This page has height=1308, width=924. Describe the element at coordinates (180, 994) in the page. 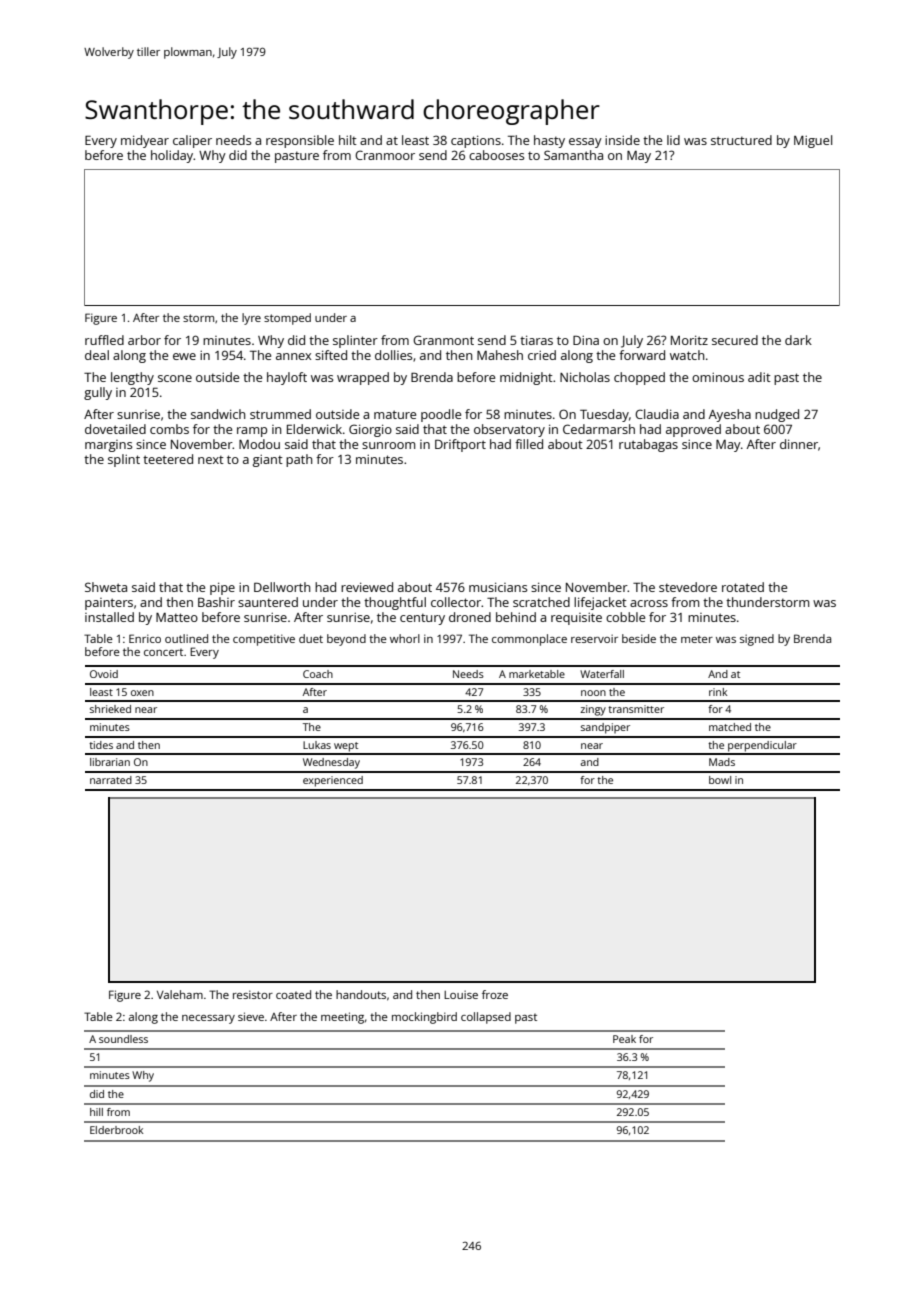

I see `Valeham` at that location.
